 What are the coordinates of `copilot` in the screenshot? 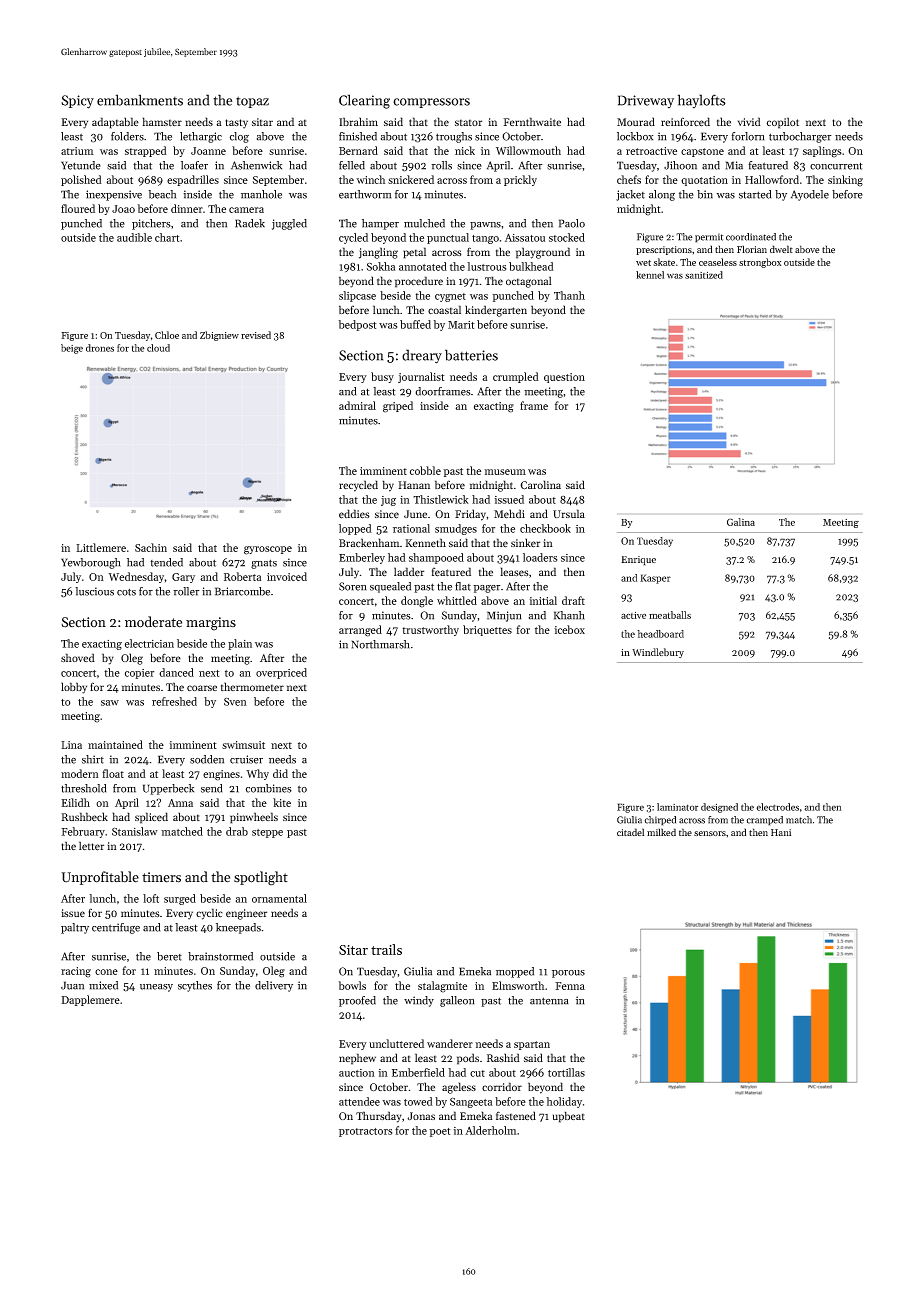 It's located at (783, 123).
